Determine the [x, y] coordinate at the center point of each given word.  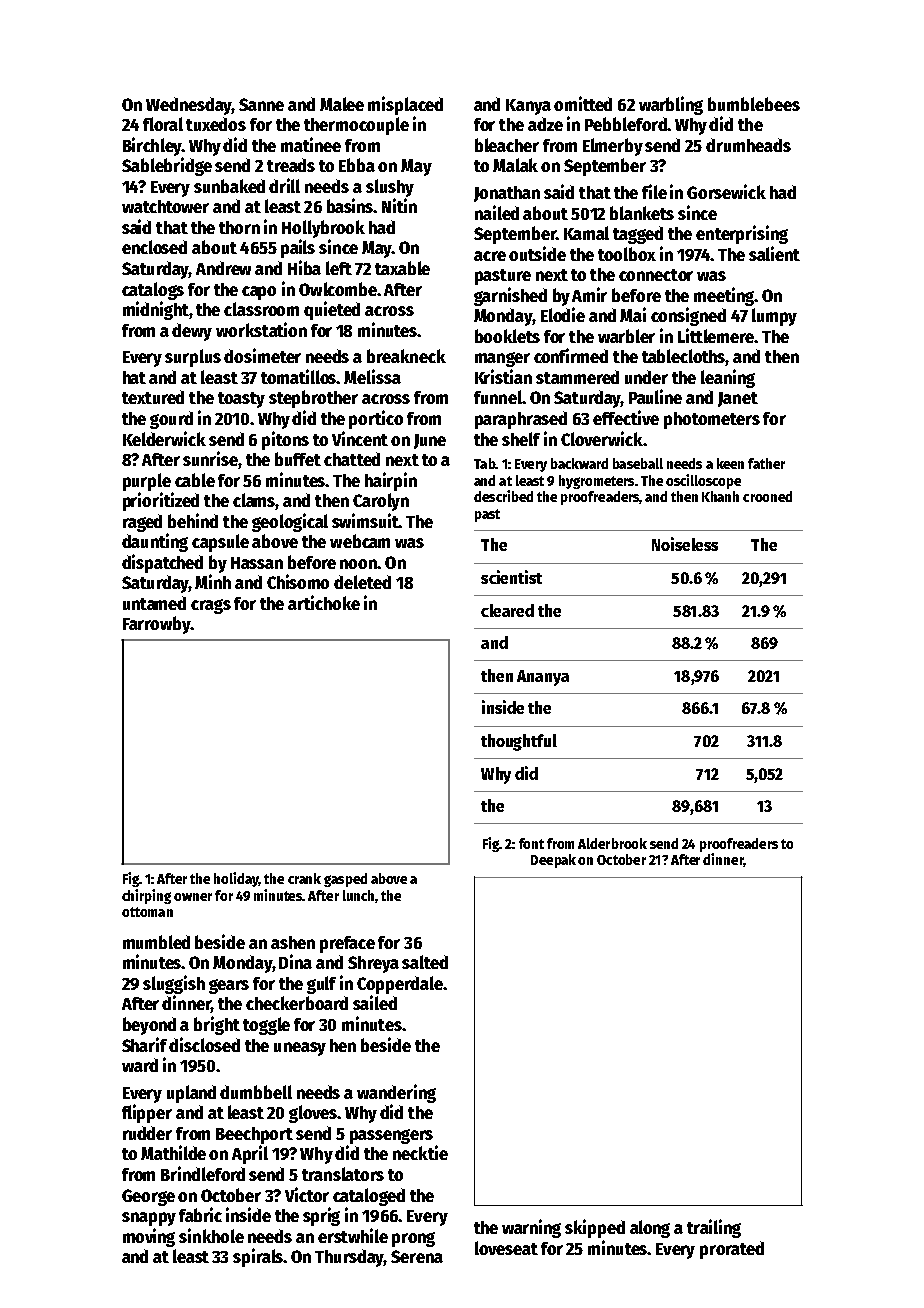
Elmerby [613, 147]
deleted [362, 582]
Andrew [223, 268]
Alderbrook [612, 843]
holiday [236, 879]
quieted [332, 310]
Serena [417, 1256]
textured [153, 397]
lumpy [774, 317]
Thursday [349, 1258]
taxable [402, 268]
